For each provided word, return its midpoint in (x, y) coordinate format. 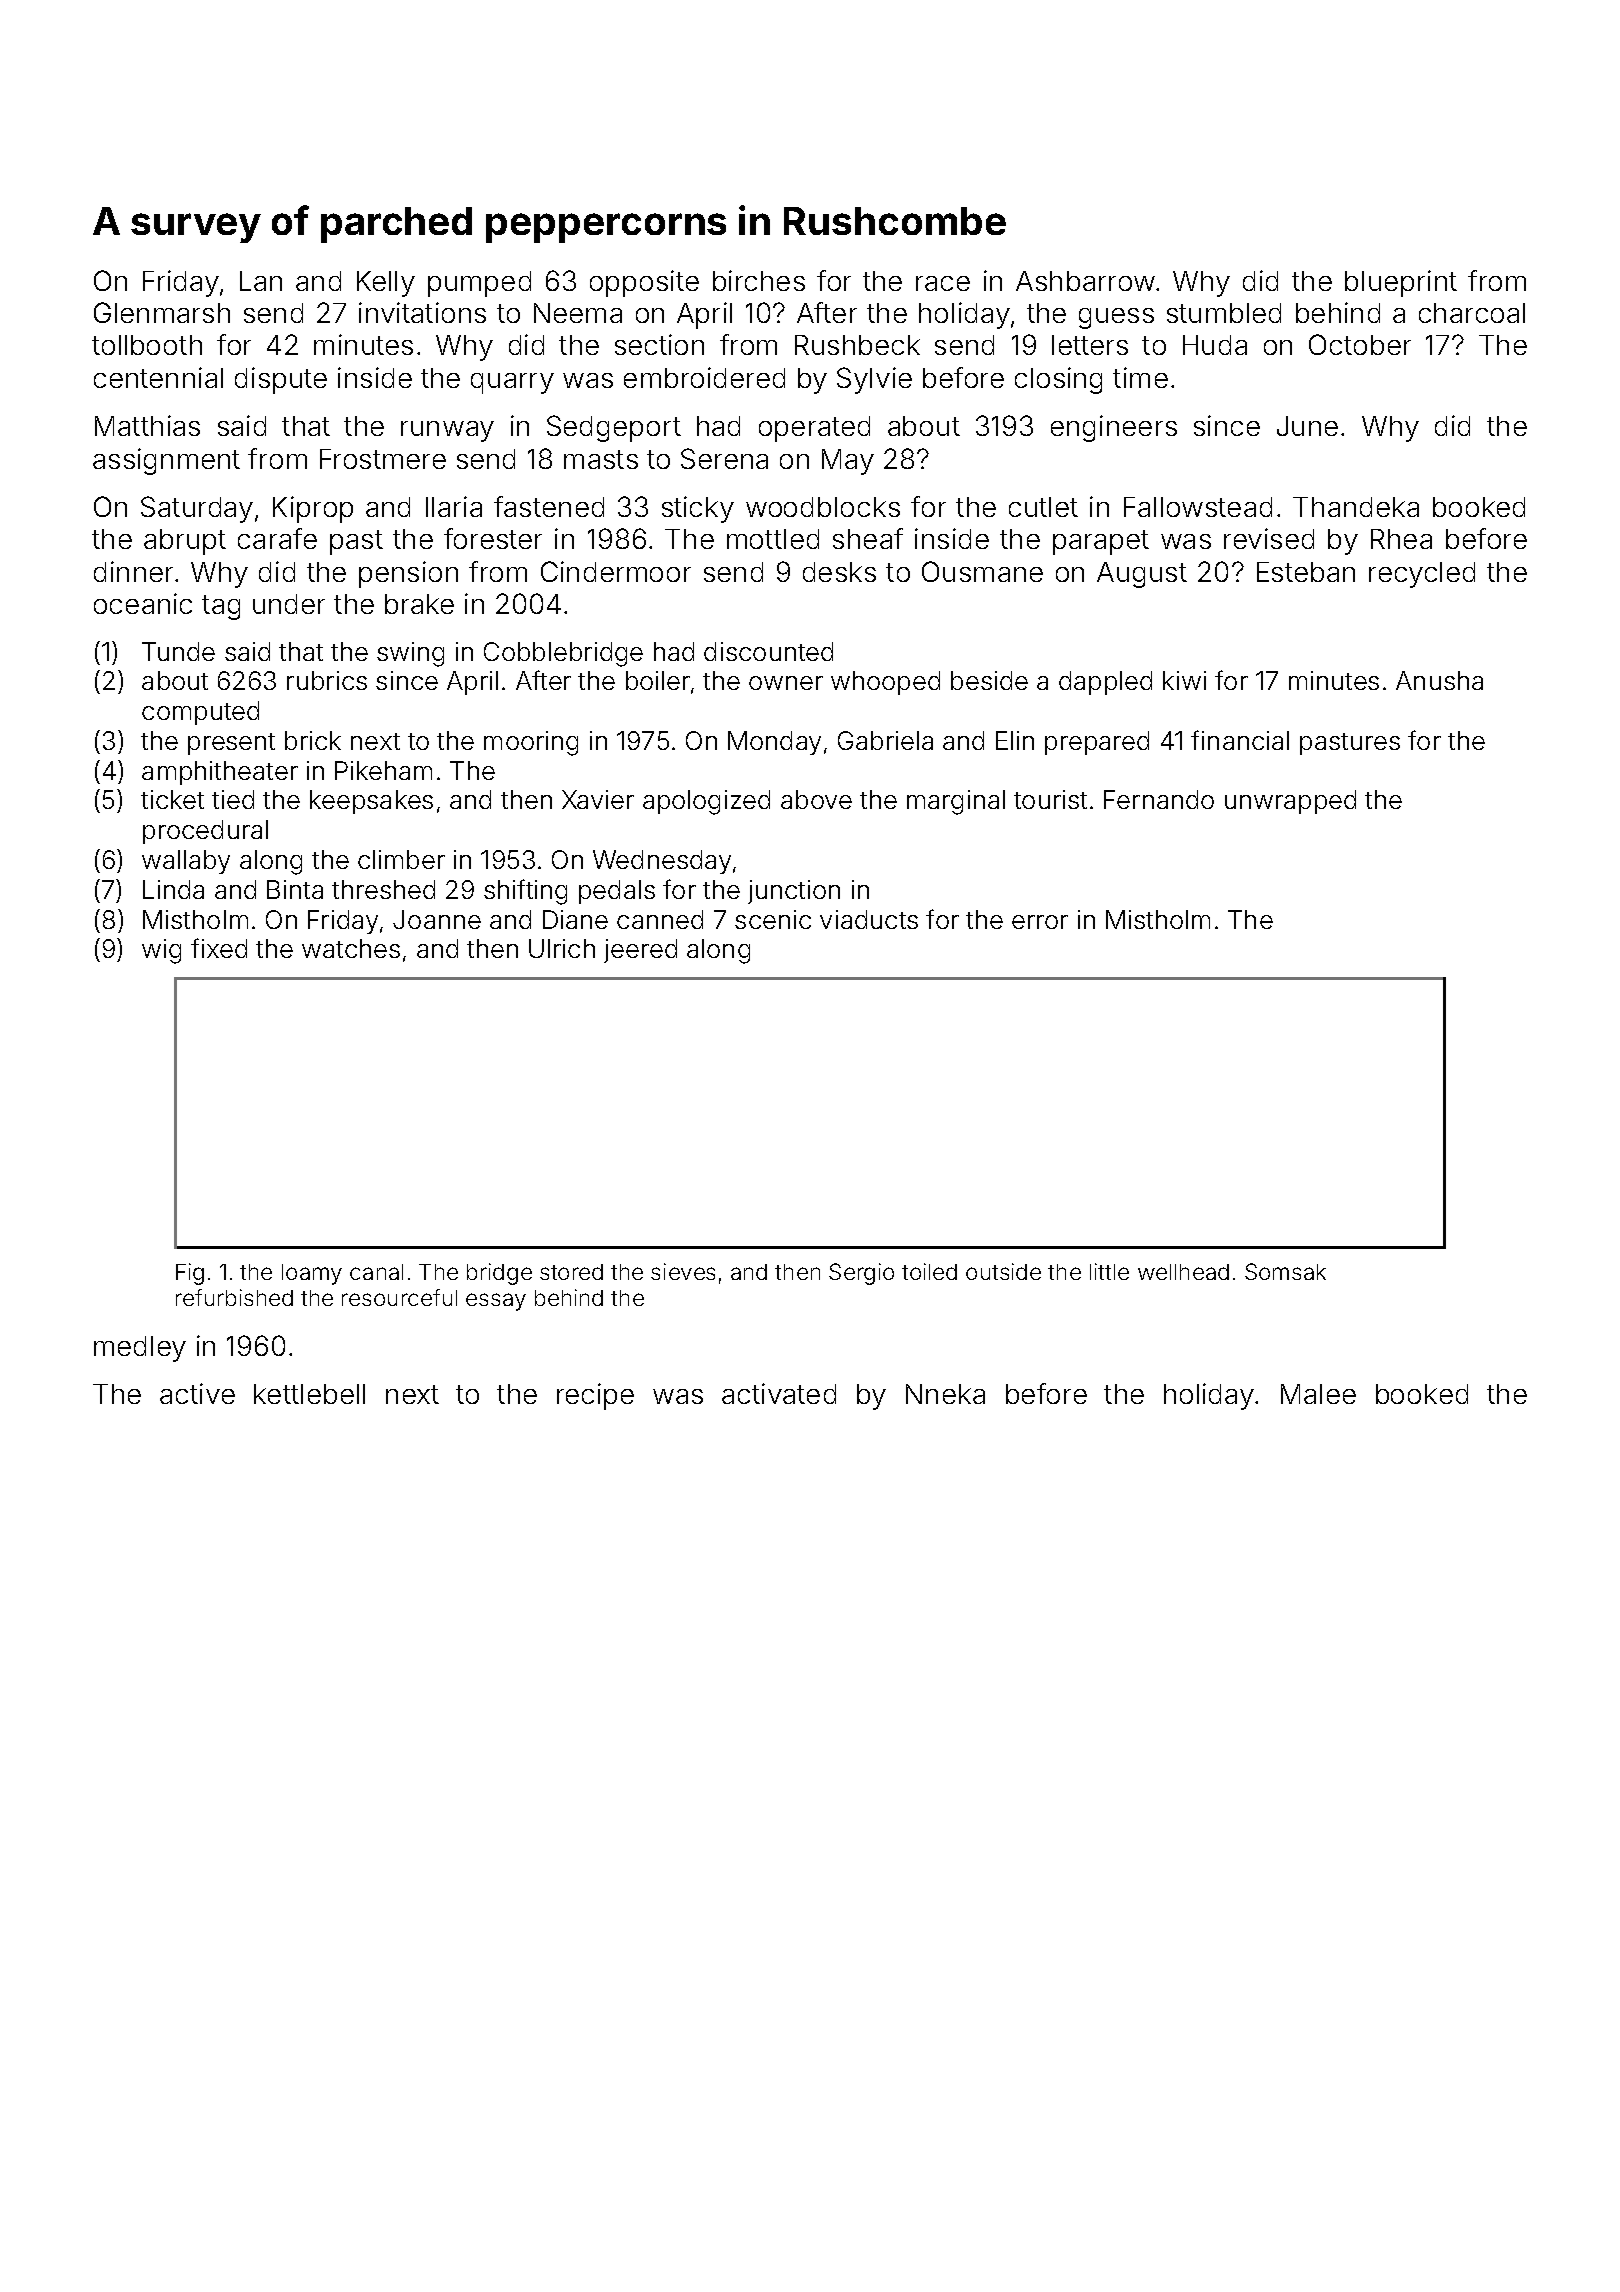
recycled (1422, 575)
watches (351, 948)
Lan (261, 281)
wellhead (1183, 1272)
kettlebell (309, 1394)
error (1040, 922)
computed (200, 713)
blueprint (1401, 283)
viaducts (869, 919)
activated (779, 1393)
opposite (644, 283)
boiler (658, 680)
